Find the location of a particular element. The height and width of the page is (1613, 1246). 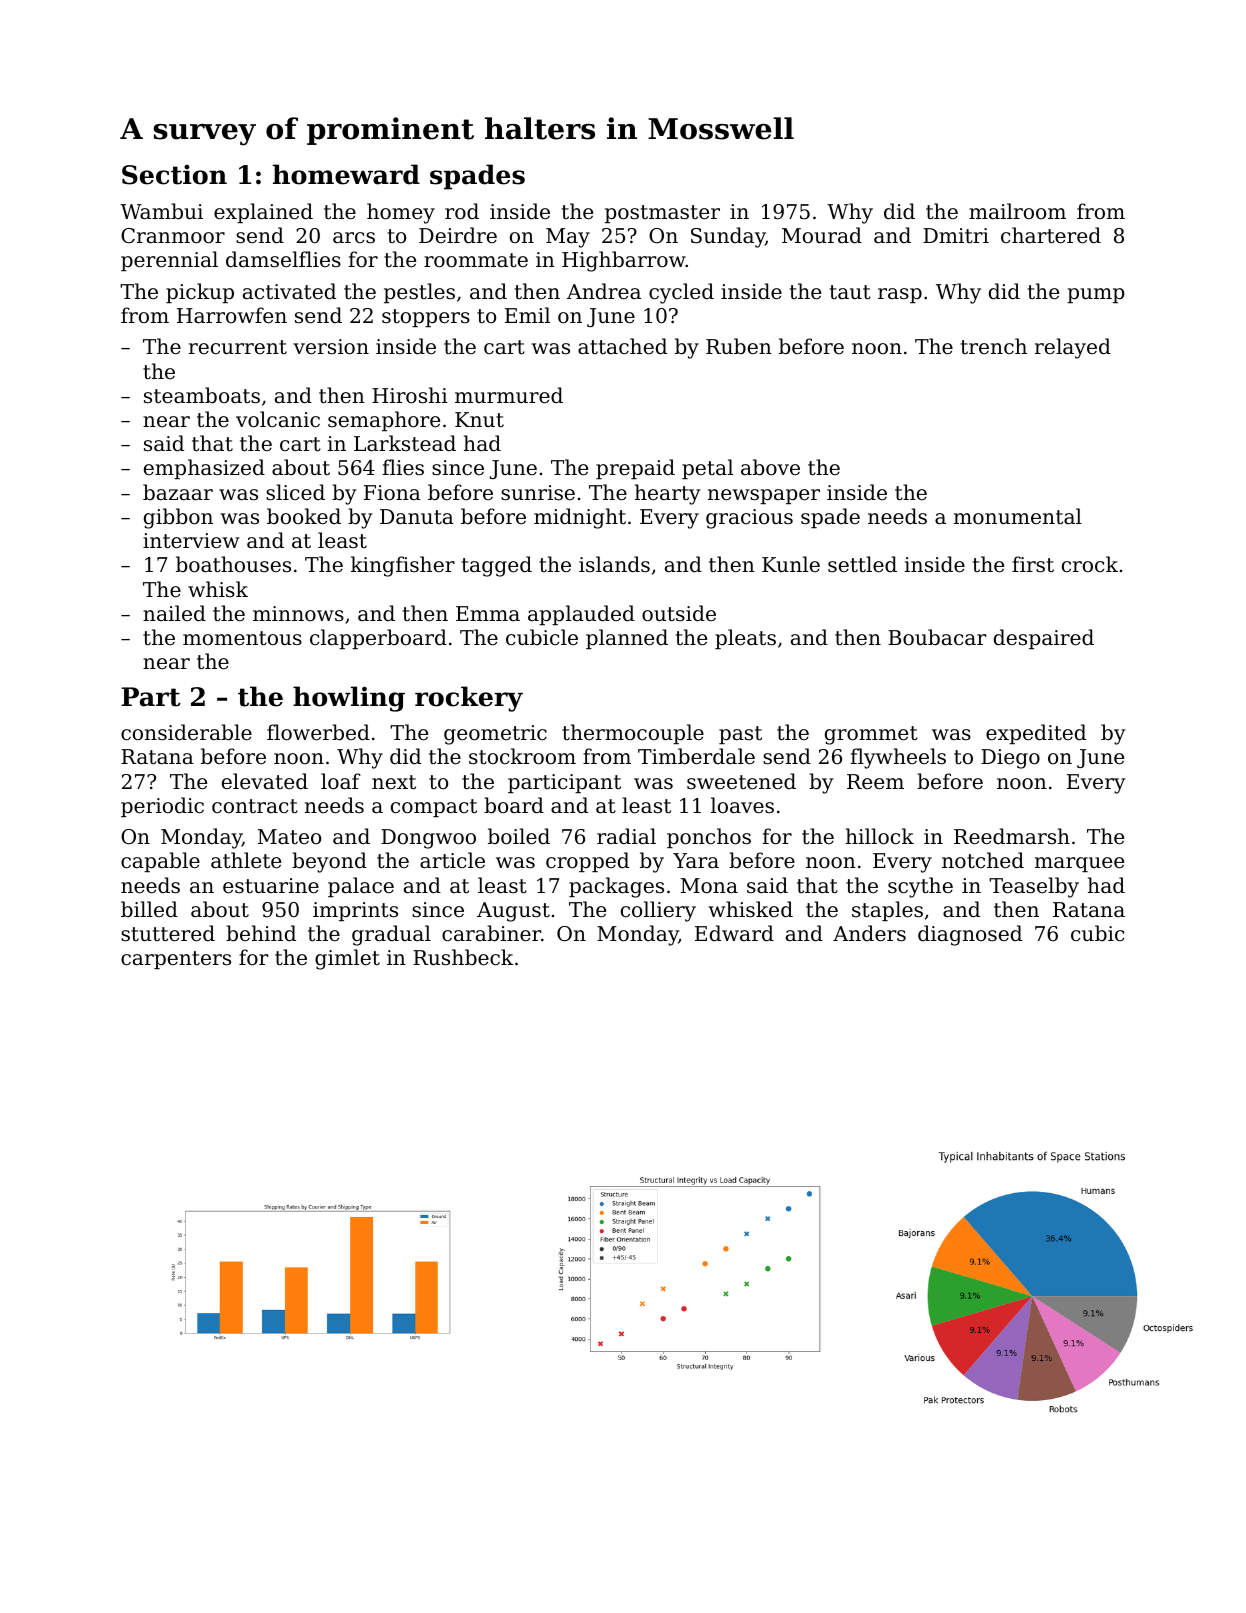

homeward is located at coordinates (346, 174).
